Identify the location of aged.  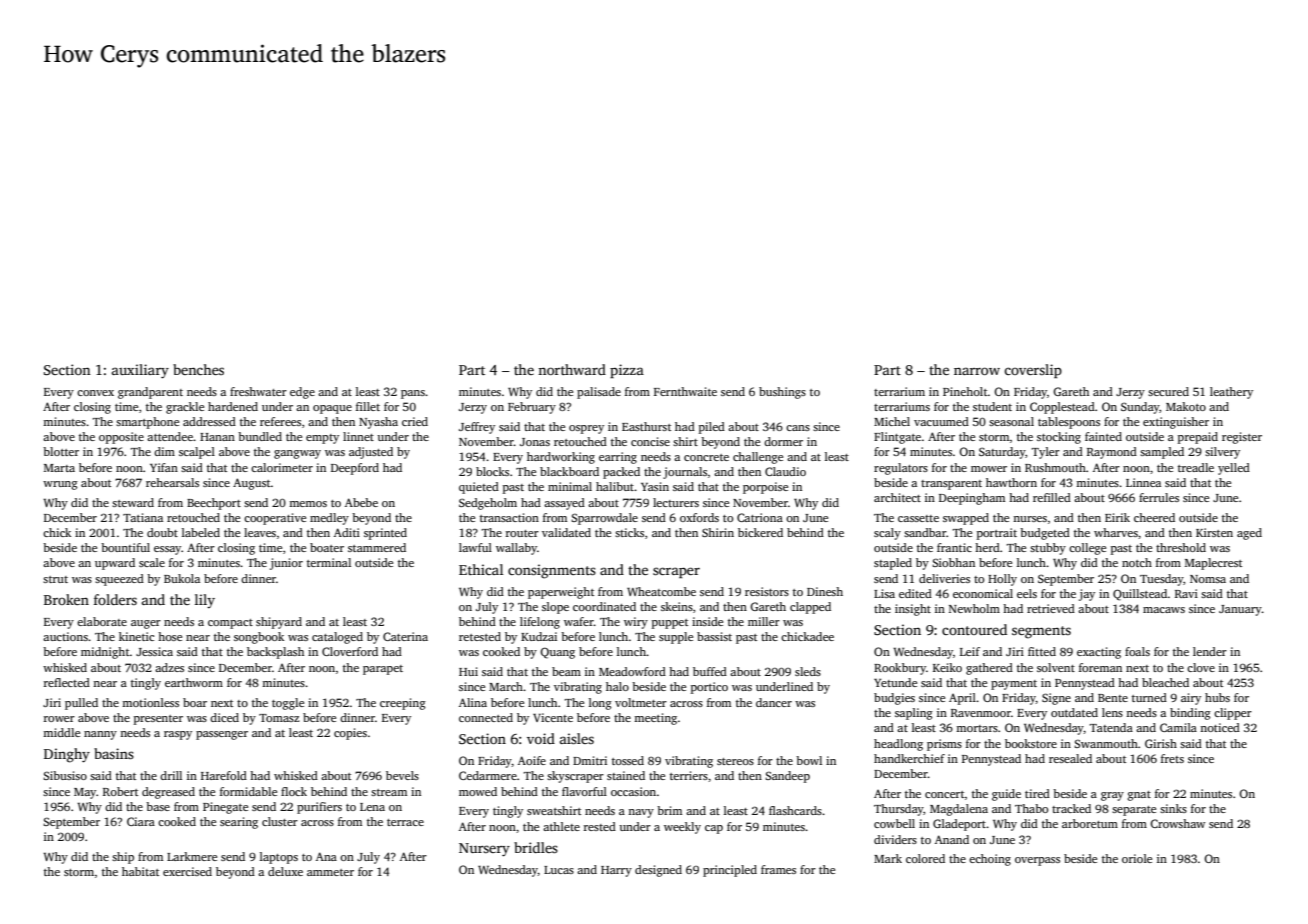
(1249, 534).
